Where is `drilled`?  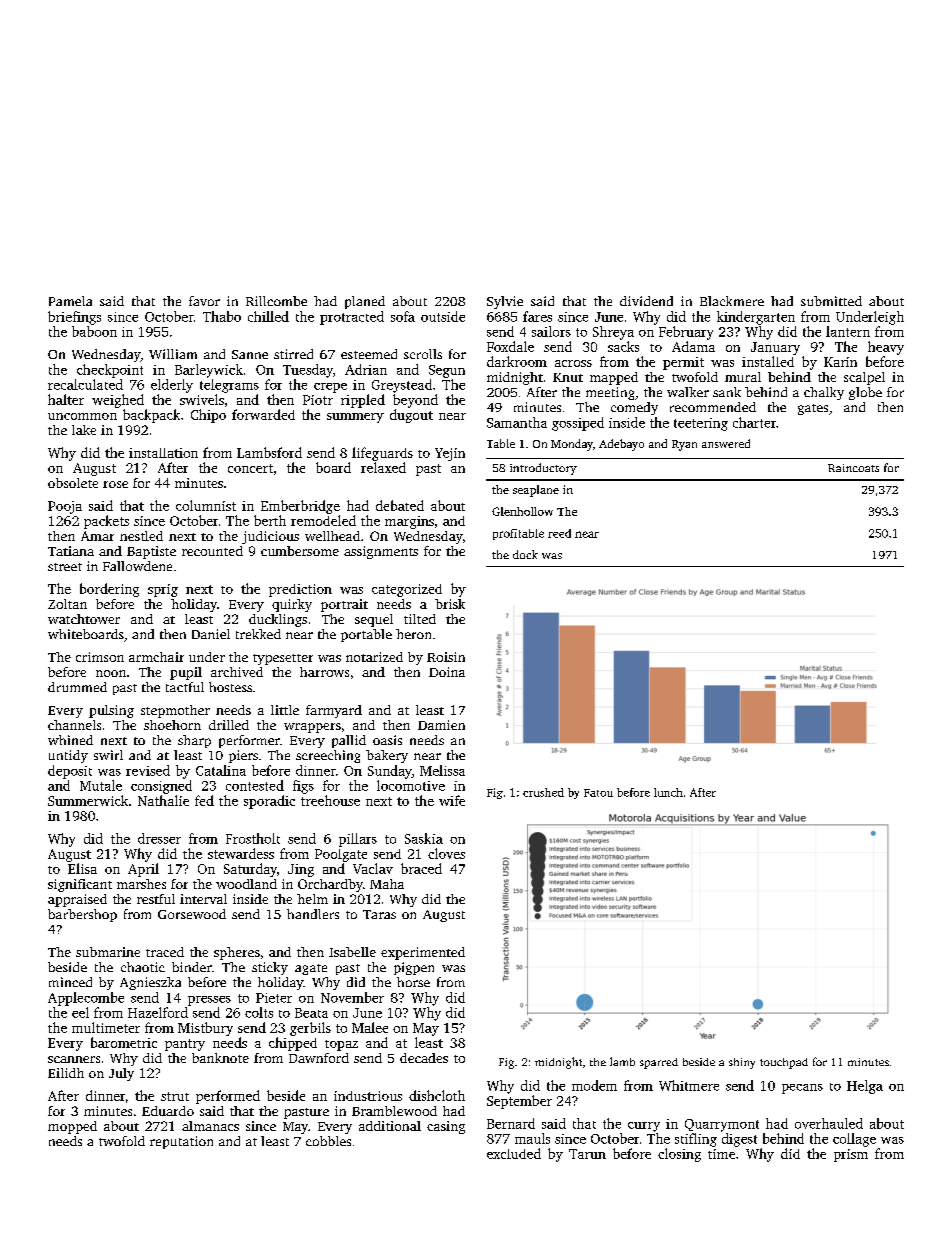 drilled is located at coordinates (229, 725).
